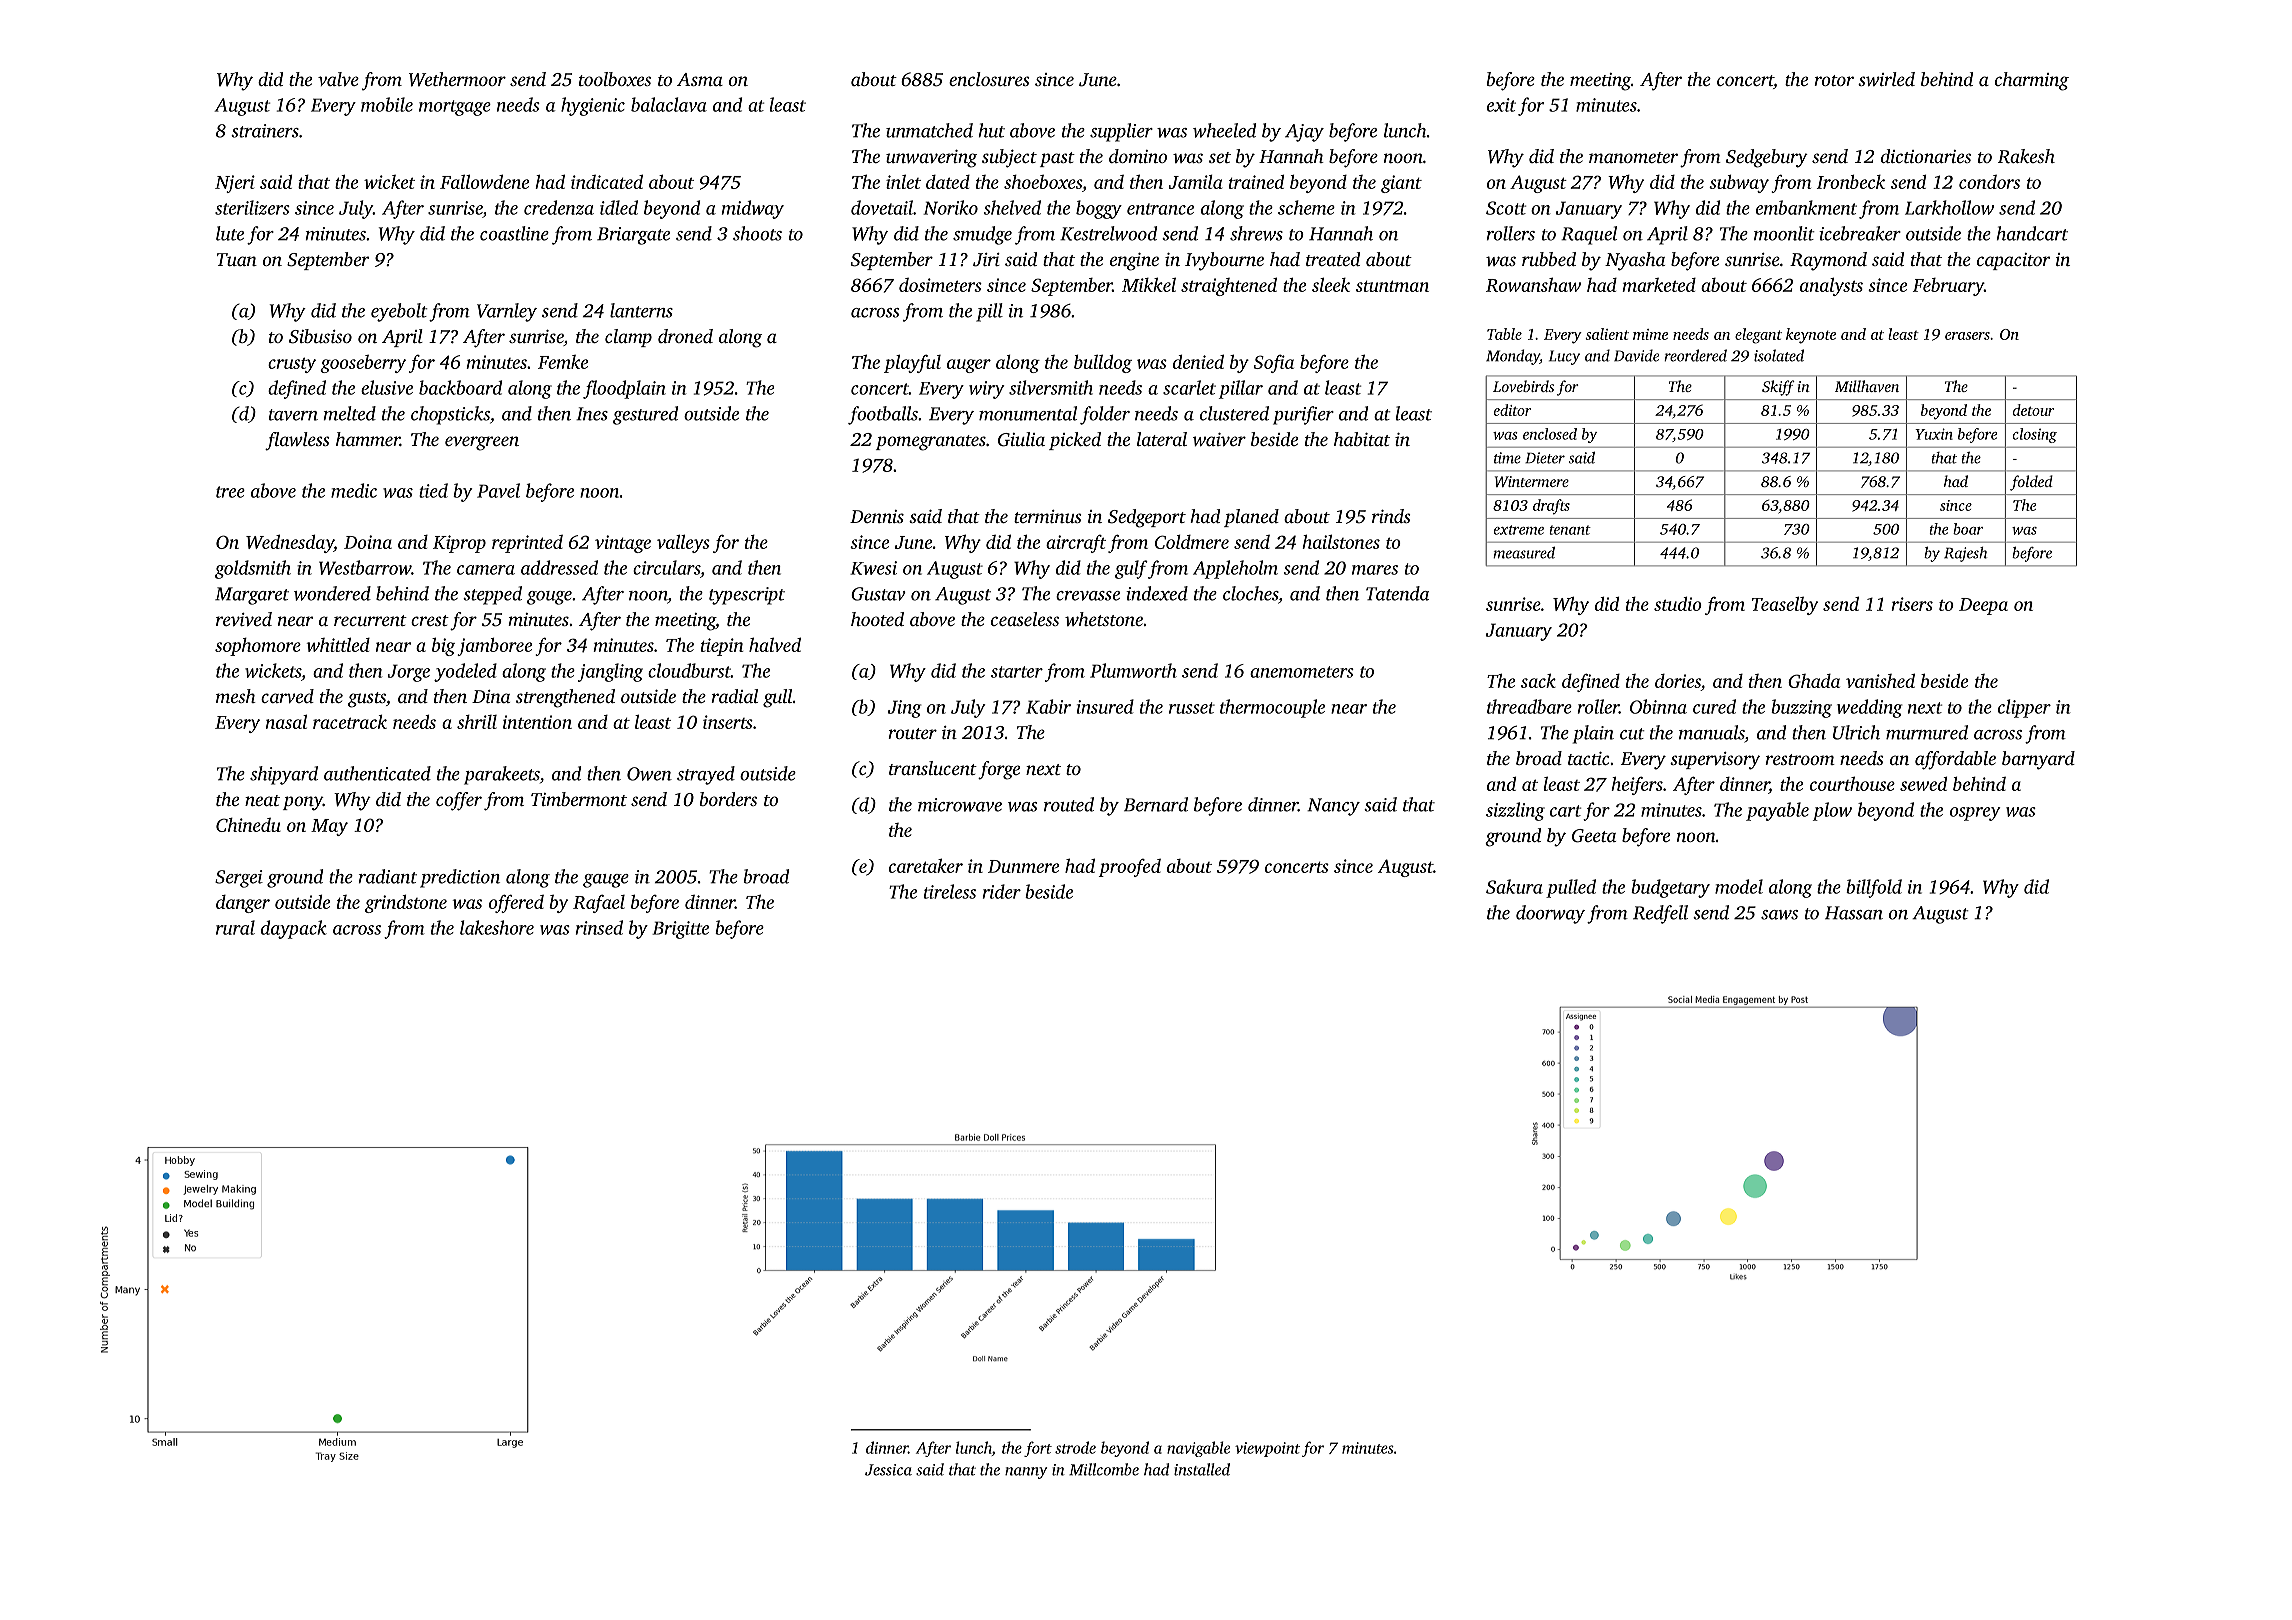 Image resolution: width=2292 pixels, height=1620 pixels. I want to click on gusts, so click(367, 700).
